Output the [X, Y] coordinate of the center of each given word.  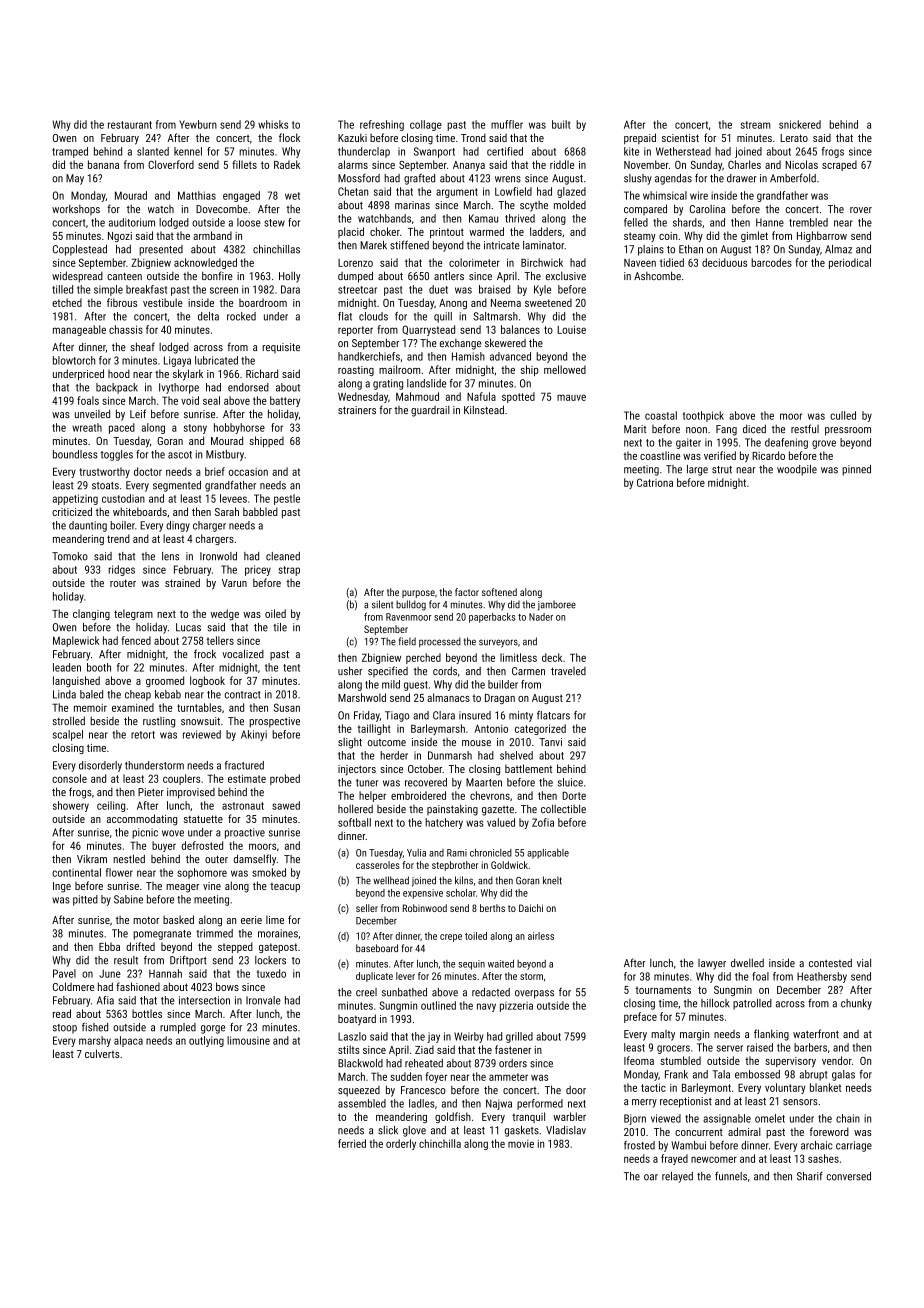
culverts [102, 1053]
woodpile [797, 470]
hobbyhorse [239, 428]
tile [280, 627]
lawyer [712, 964]
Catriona [655, 482]
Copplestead [80, 250]
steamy [640, 237]
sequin [471, 965]
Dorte [574, 795]
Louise [571, 329]
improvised [191, 793]
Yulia [416, 853]
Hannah [165, 973]
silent [382, 604]
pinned [856, 470]
